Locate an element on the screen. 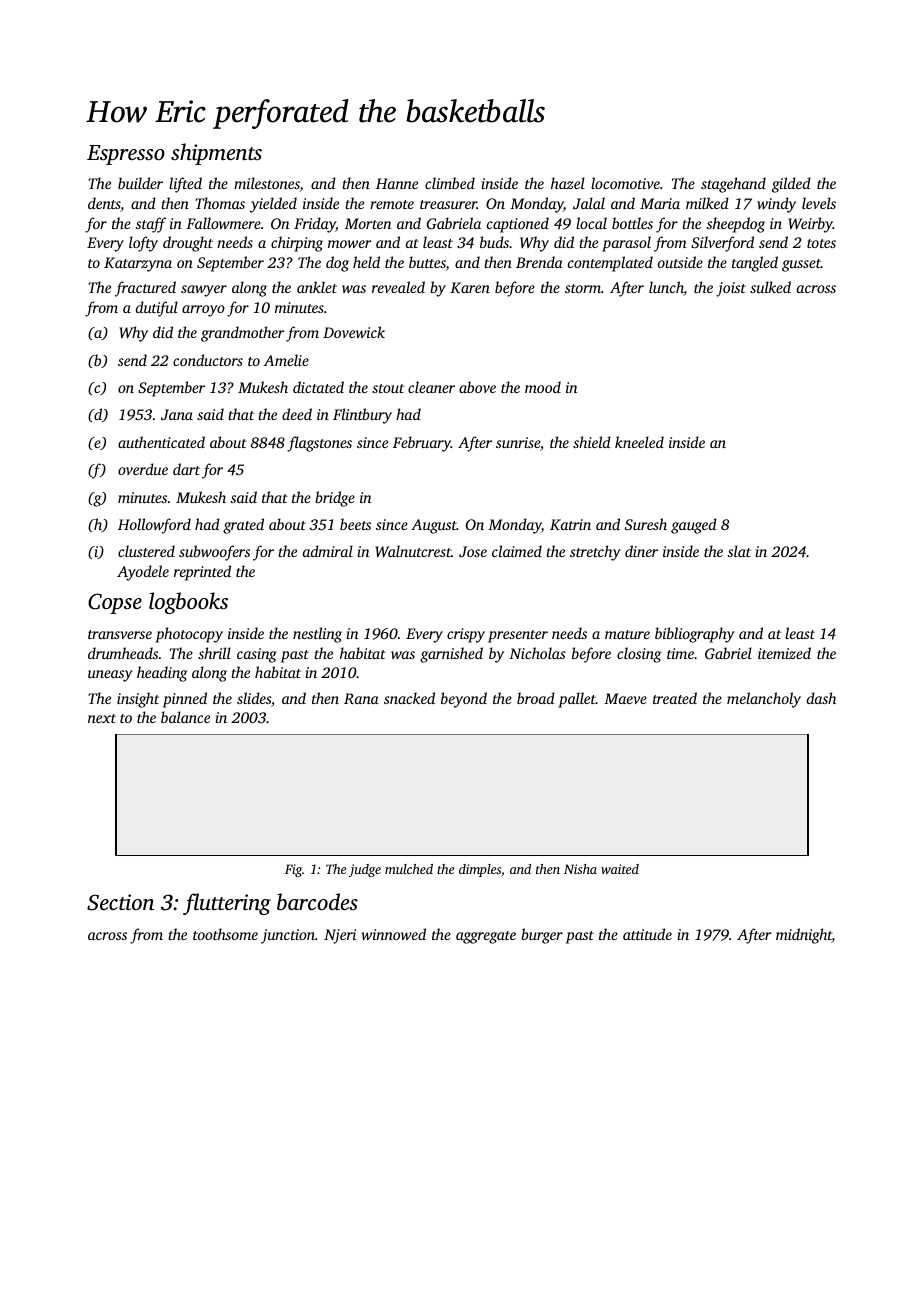 The width and height of the screenshot is (924, 1308). time is located at coordinates (680, 653).
